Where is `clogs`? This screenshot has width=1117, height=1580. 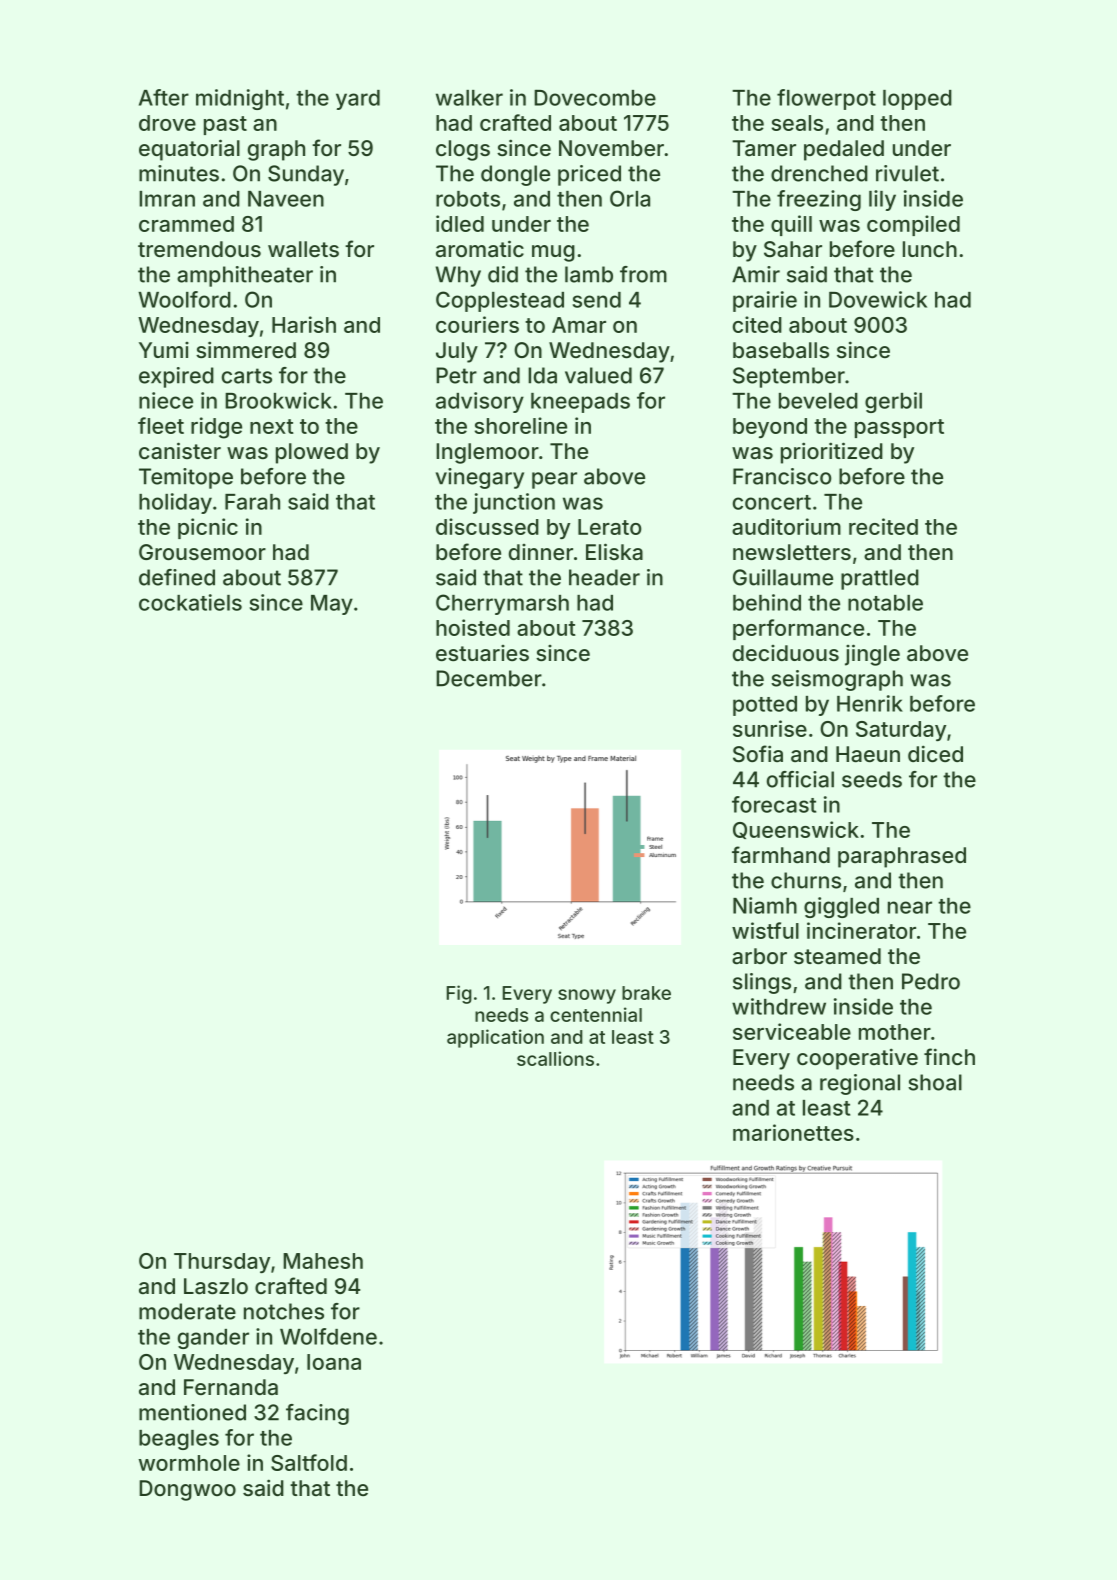
clogs is located at coordinates (463, 150).
